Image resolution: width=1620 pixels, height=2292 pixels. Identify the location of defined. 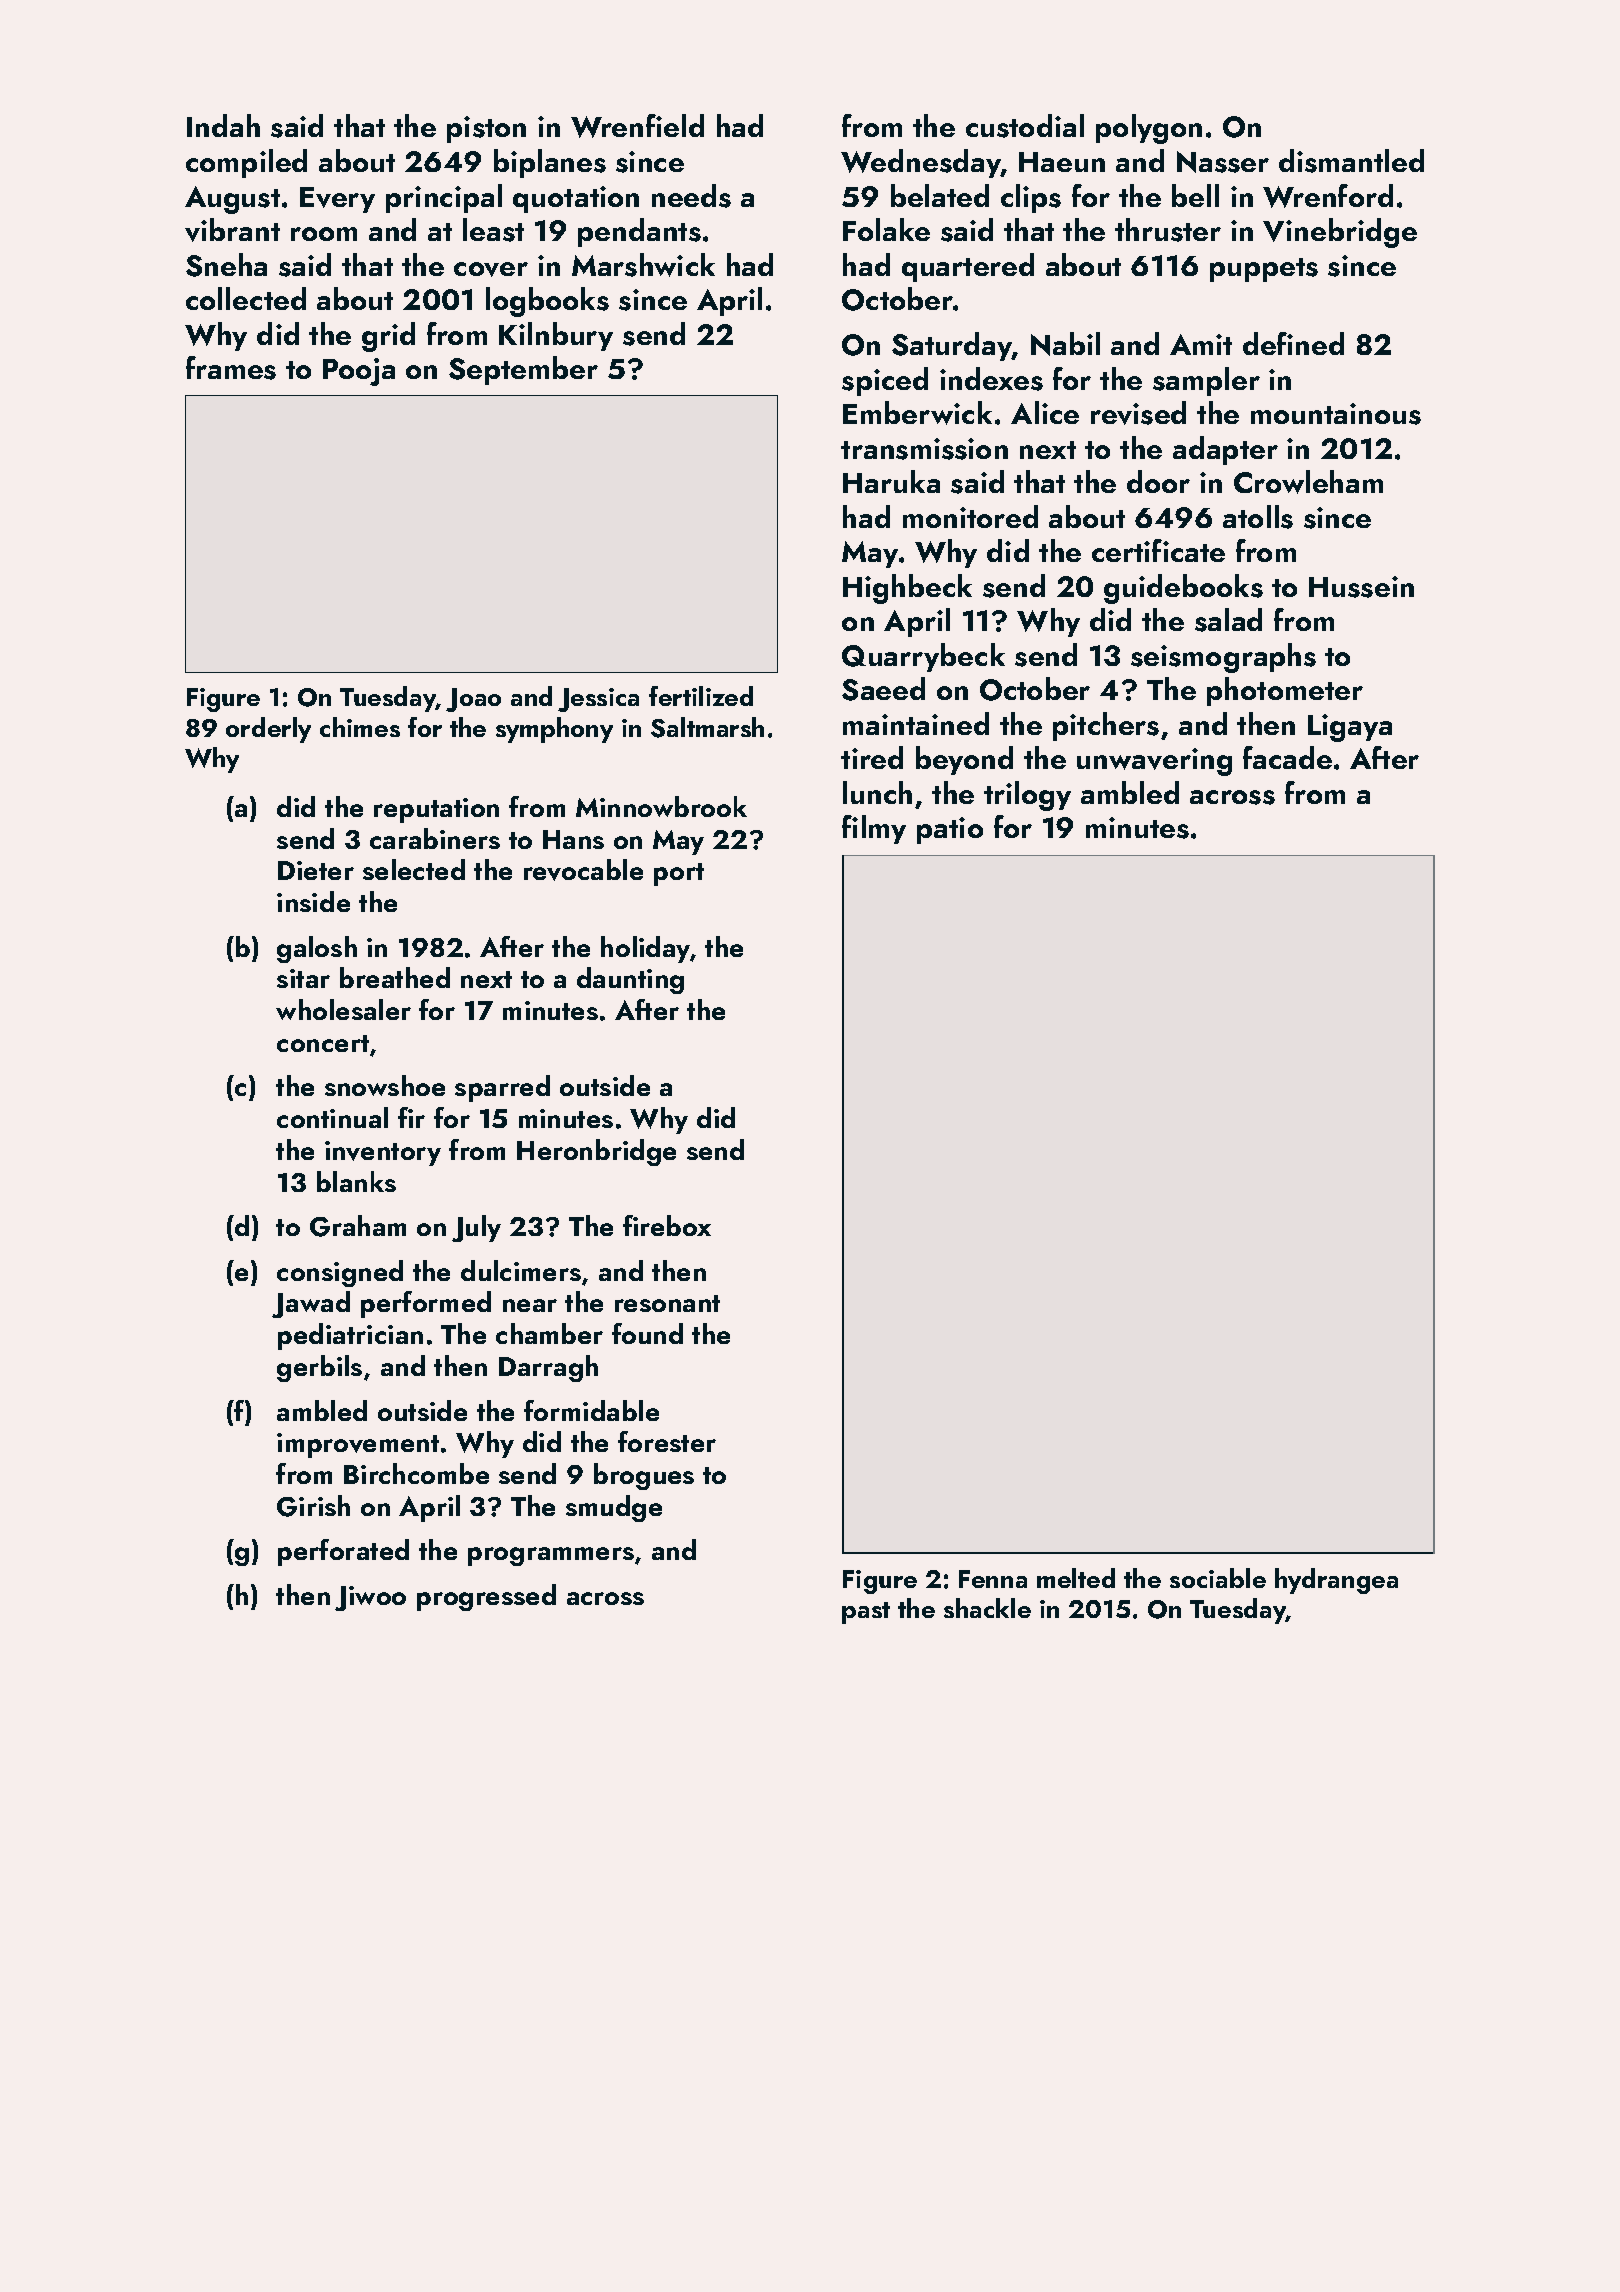
(1293, 343).
